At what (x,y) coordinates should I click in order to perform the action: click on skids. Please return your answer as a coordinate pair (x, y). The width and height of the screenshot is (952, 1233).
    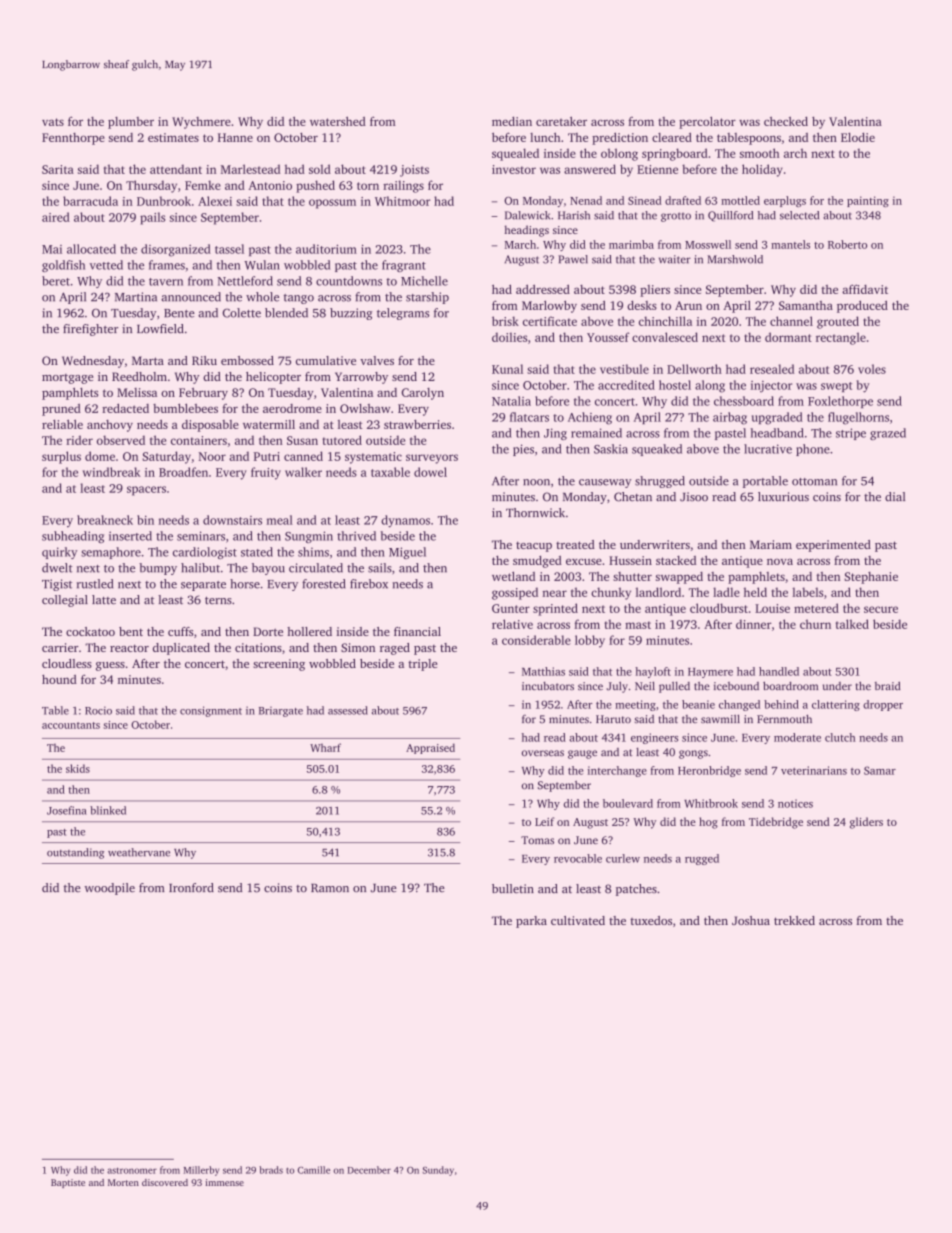
    Looking at the image, I should click on (78, 768).
